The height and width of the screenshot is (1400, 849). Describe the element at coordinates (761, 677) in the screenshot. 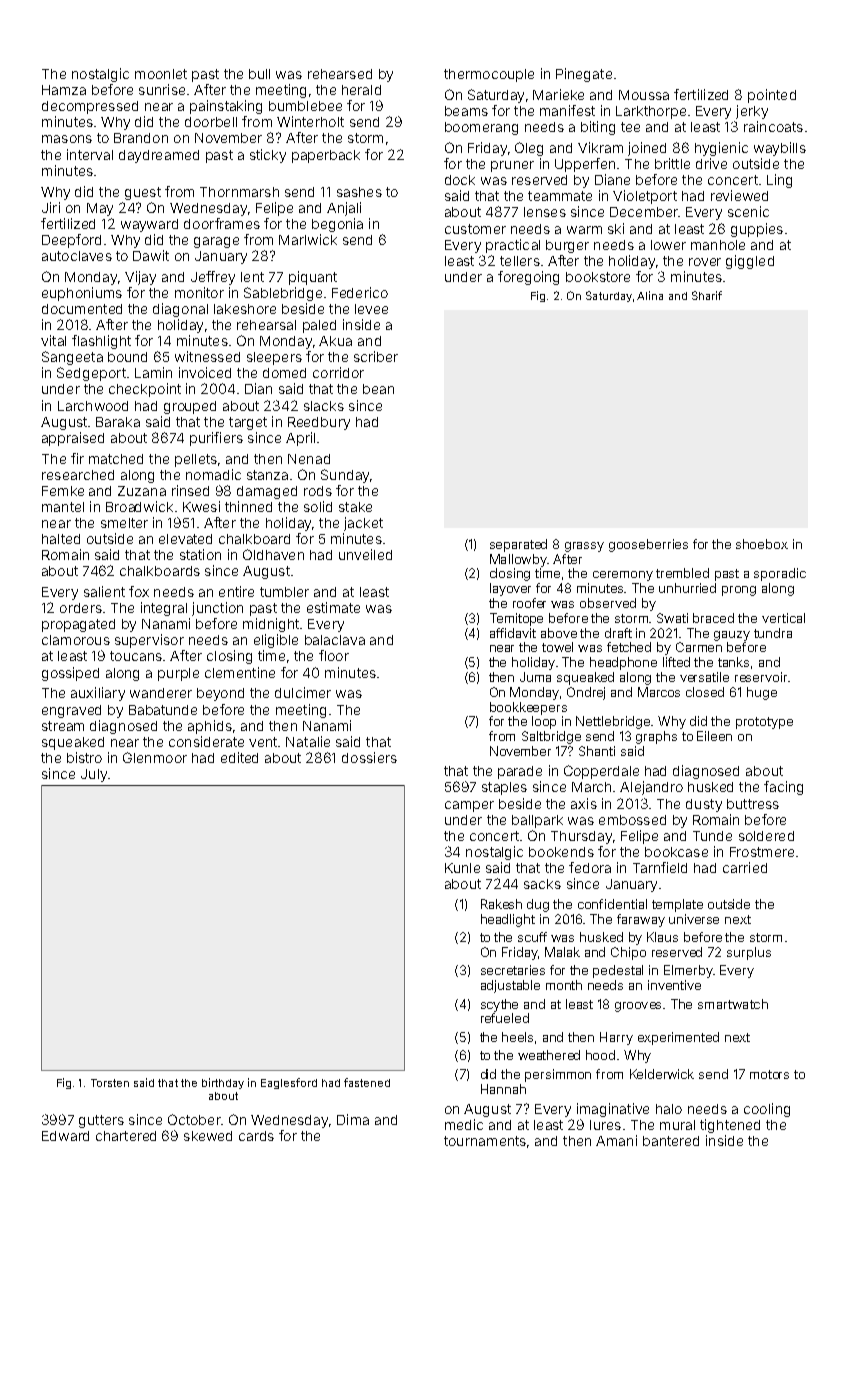

I see `reservoir` at that location.
